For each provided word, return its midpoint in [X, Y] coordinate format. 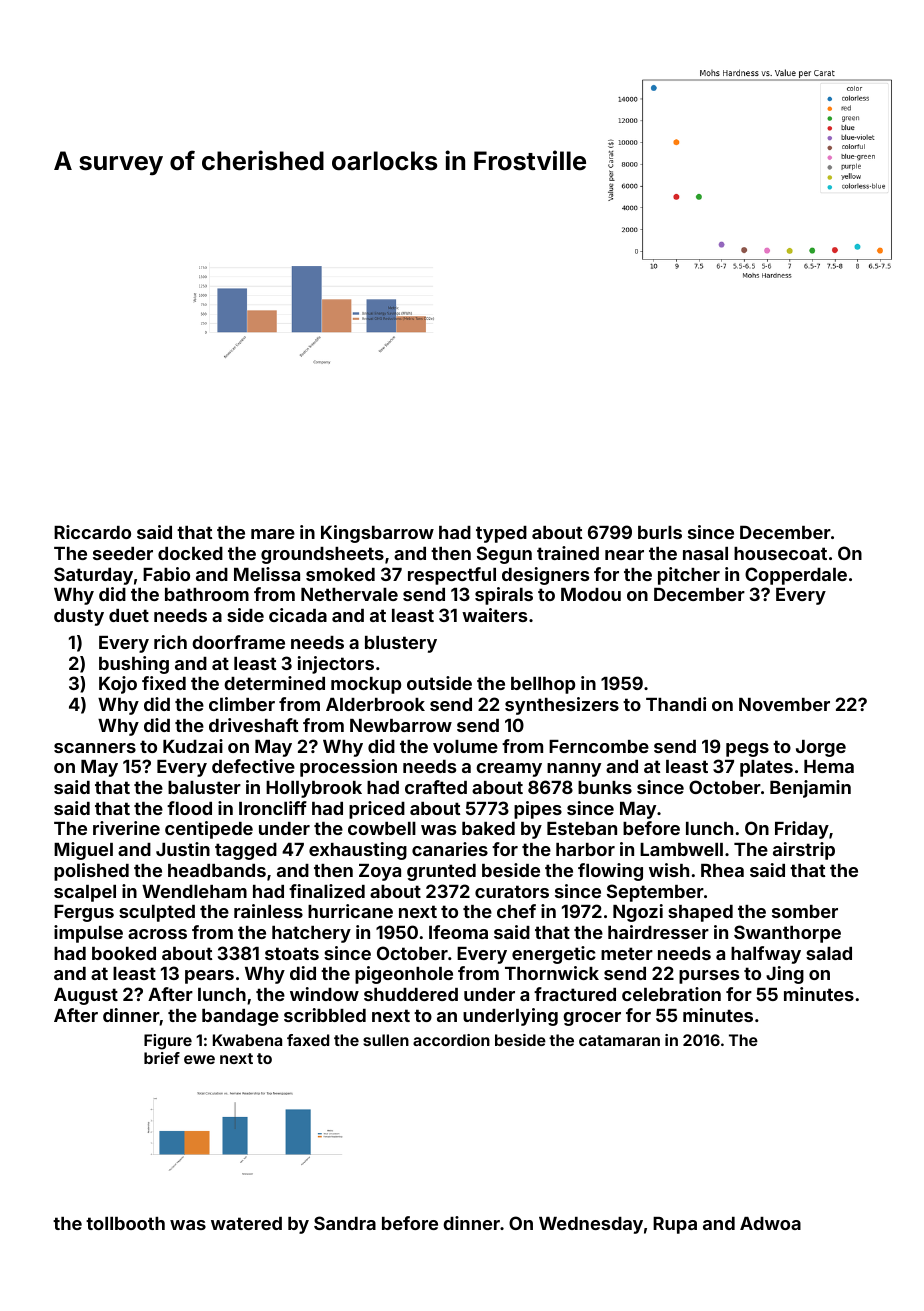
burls [660, 532]
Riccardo [92, 532]
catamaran [619, 1040]
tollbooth [125, 1223]
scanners [95, 748]
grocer [592, 1019]
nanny [574, 770]
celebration [671, 994]
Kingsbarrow [377, 534]
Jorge [821, 748]
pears [209, 977]
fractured [575, 994]
